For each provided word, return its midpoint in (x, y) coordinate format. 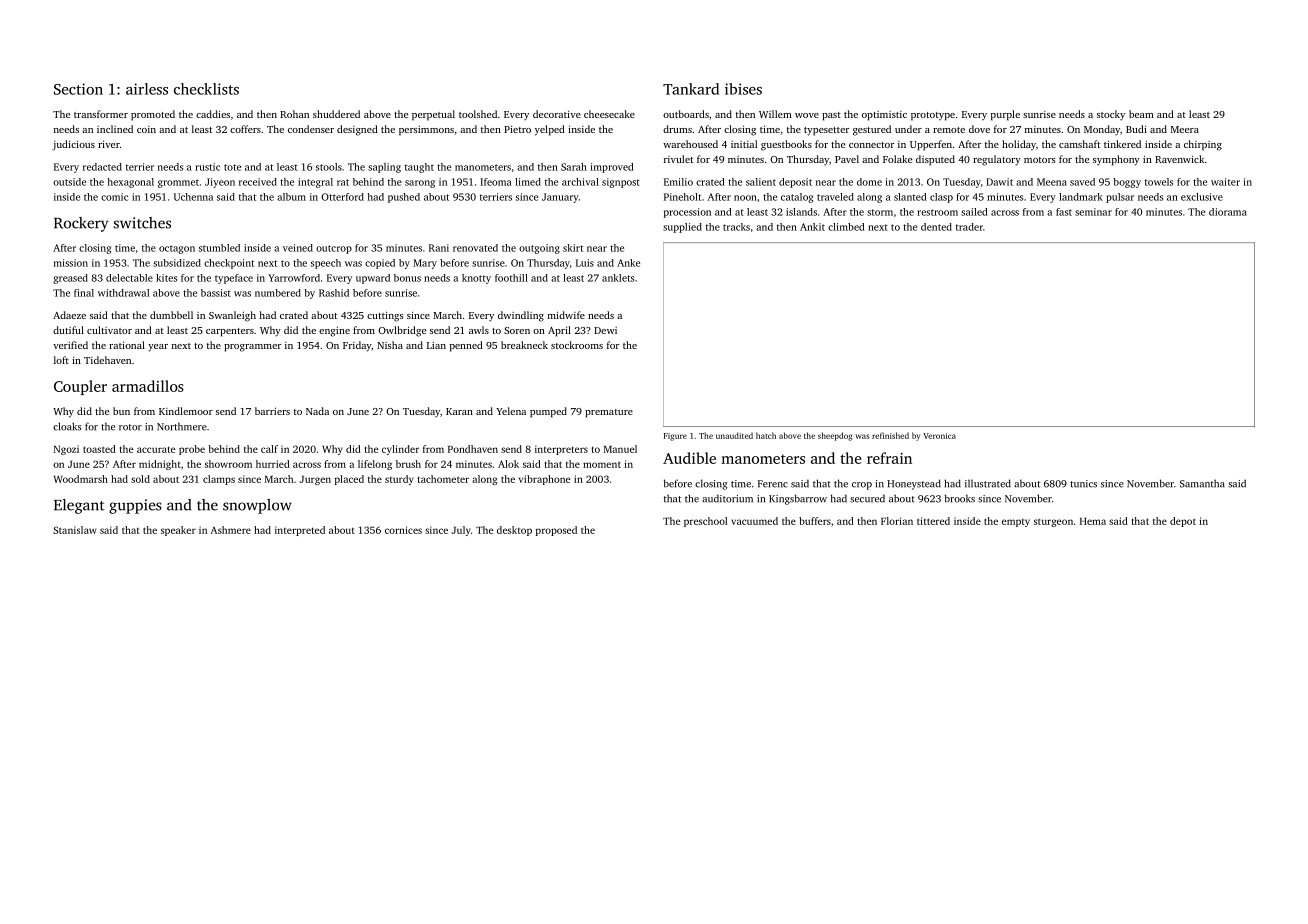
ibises (743, 89)
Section (78, 89)
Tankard (691, 89)
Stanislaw (75, 530)
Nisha (390, 345)
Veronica (939, 436)
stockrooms (577, 345)
